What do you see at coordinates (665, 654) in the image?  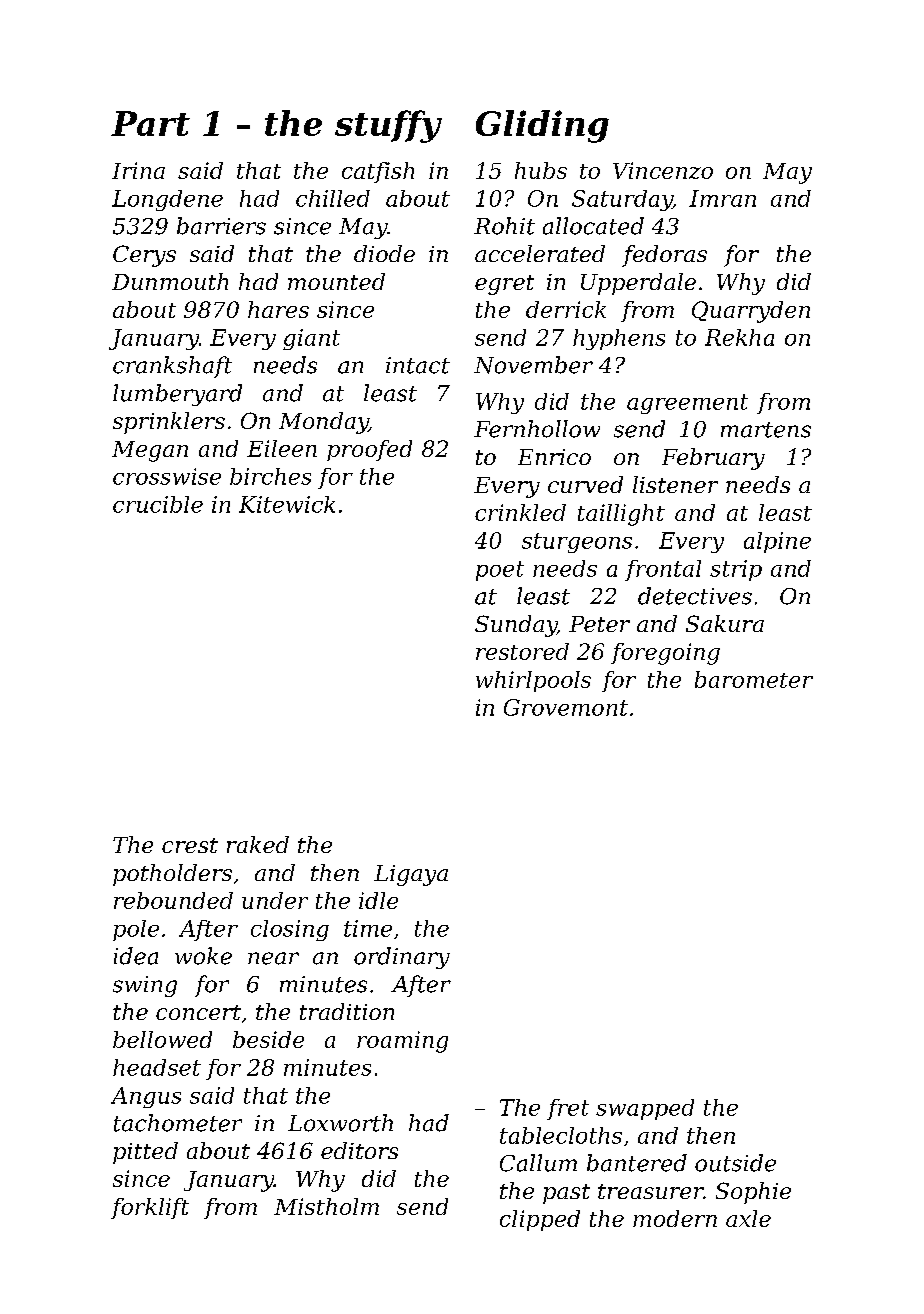 I see `foregoing` at bounding box center [665, 654].
